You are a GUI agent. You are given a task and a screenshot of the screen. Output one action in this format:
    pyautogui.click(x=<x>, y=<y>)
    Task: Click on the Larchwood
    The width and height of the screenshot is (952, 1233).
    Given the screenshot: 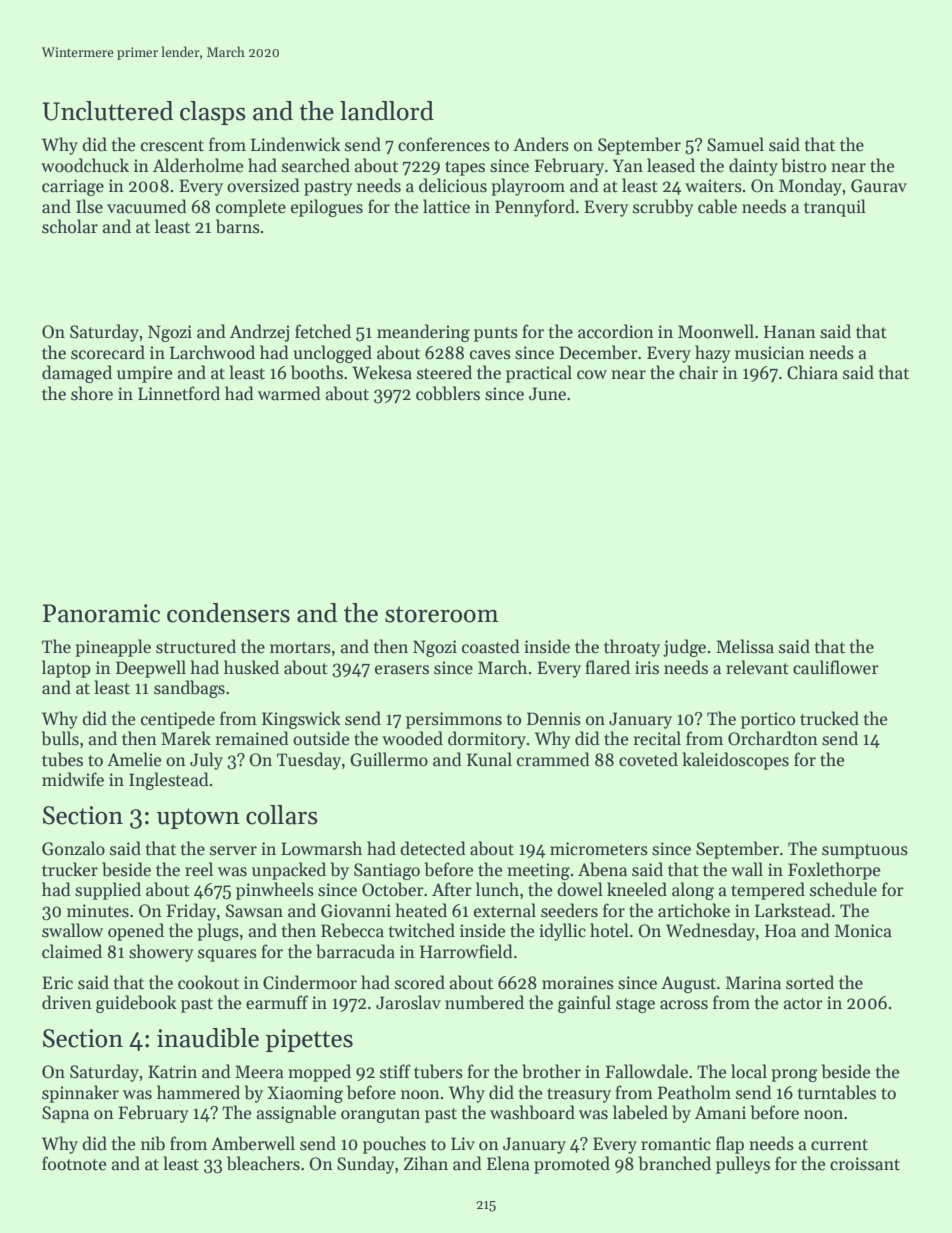 What is the action you would take?
    pyautogui.click(x=212, y=352)
